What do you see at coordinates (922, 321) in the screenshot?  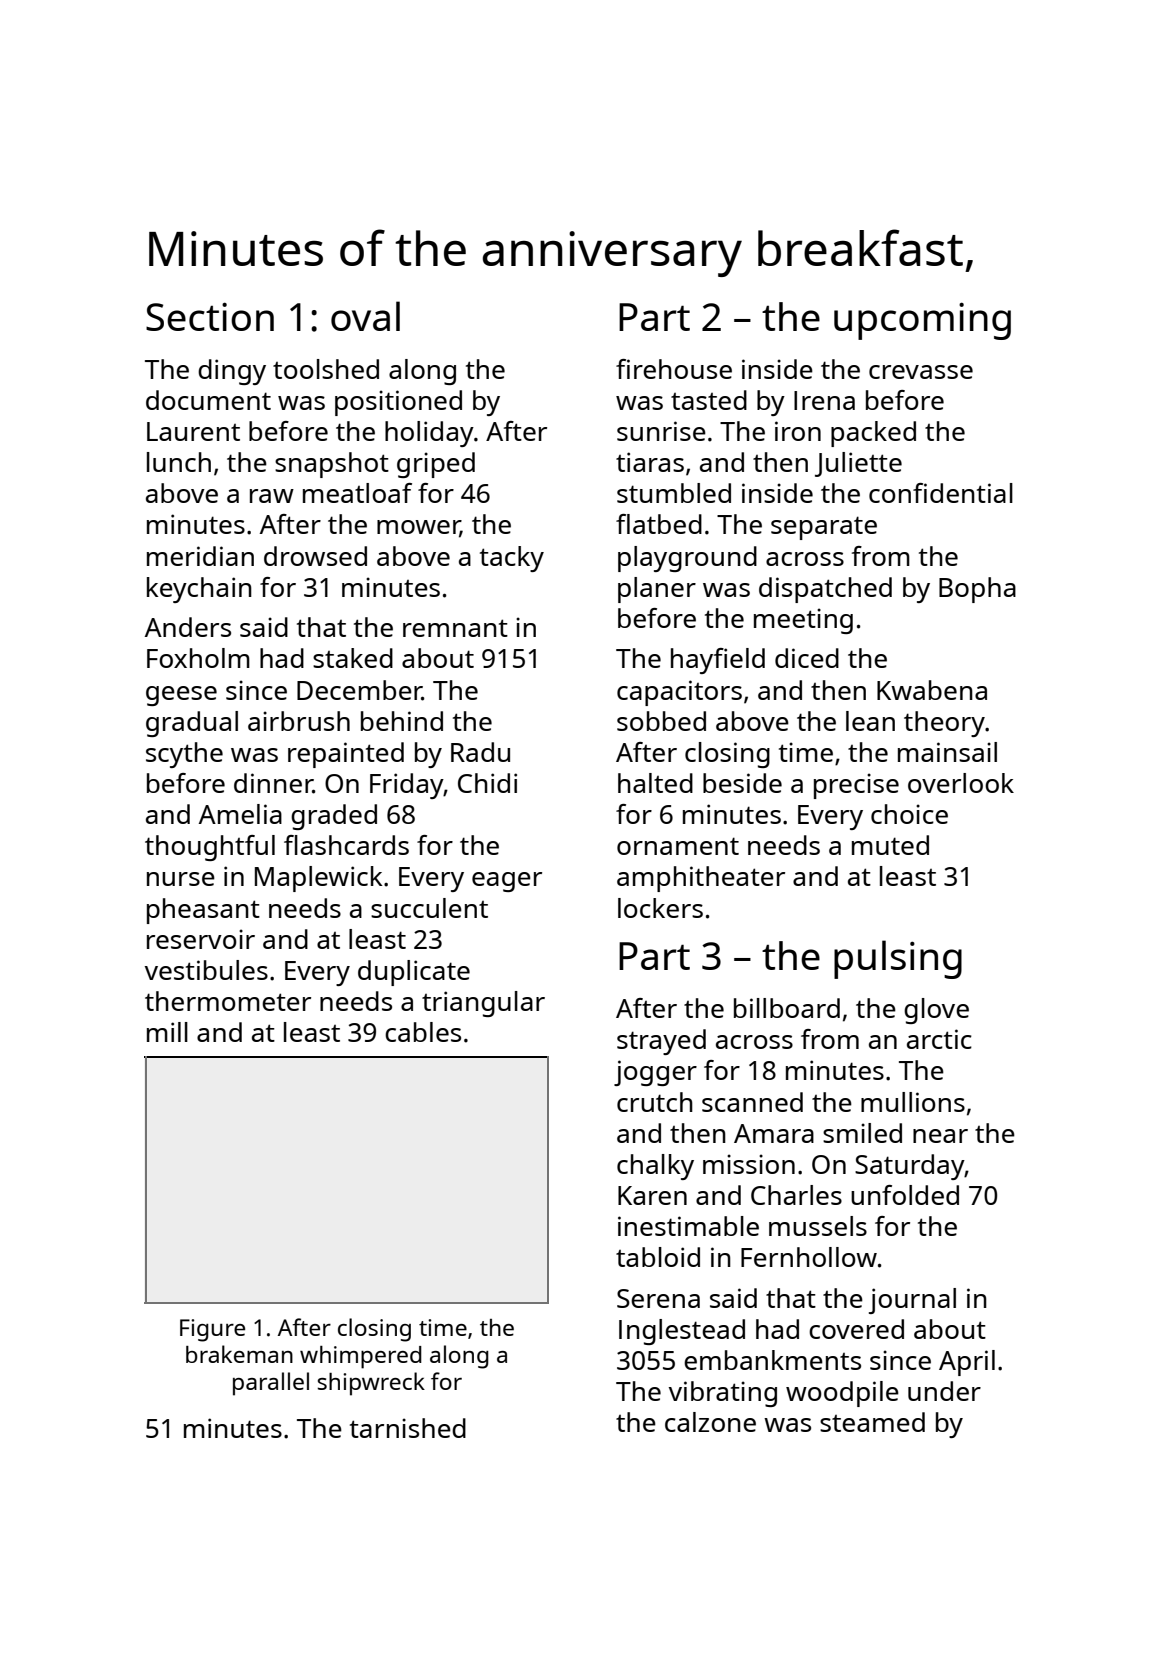 I see `upcoming` at bounding box center [922, 321].
